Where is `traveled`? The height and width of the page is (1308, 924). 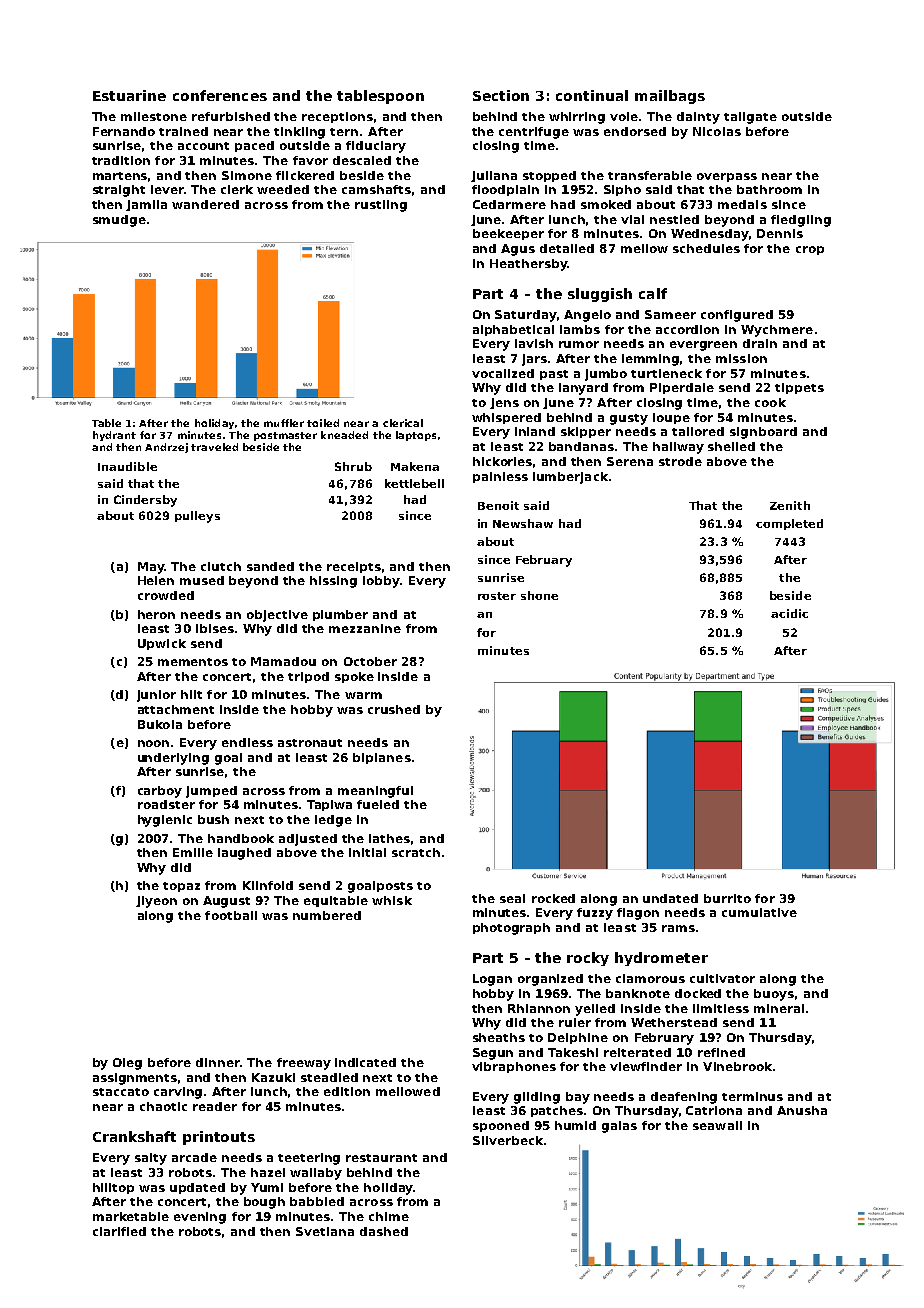 traveled is located at coordinates (214, 447).
